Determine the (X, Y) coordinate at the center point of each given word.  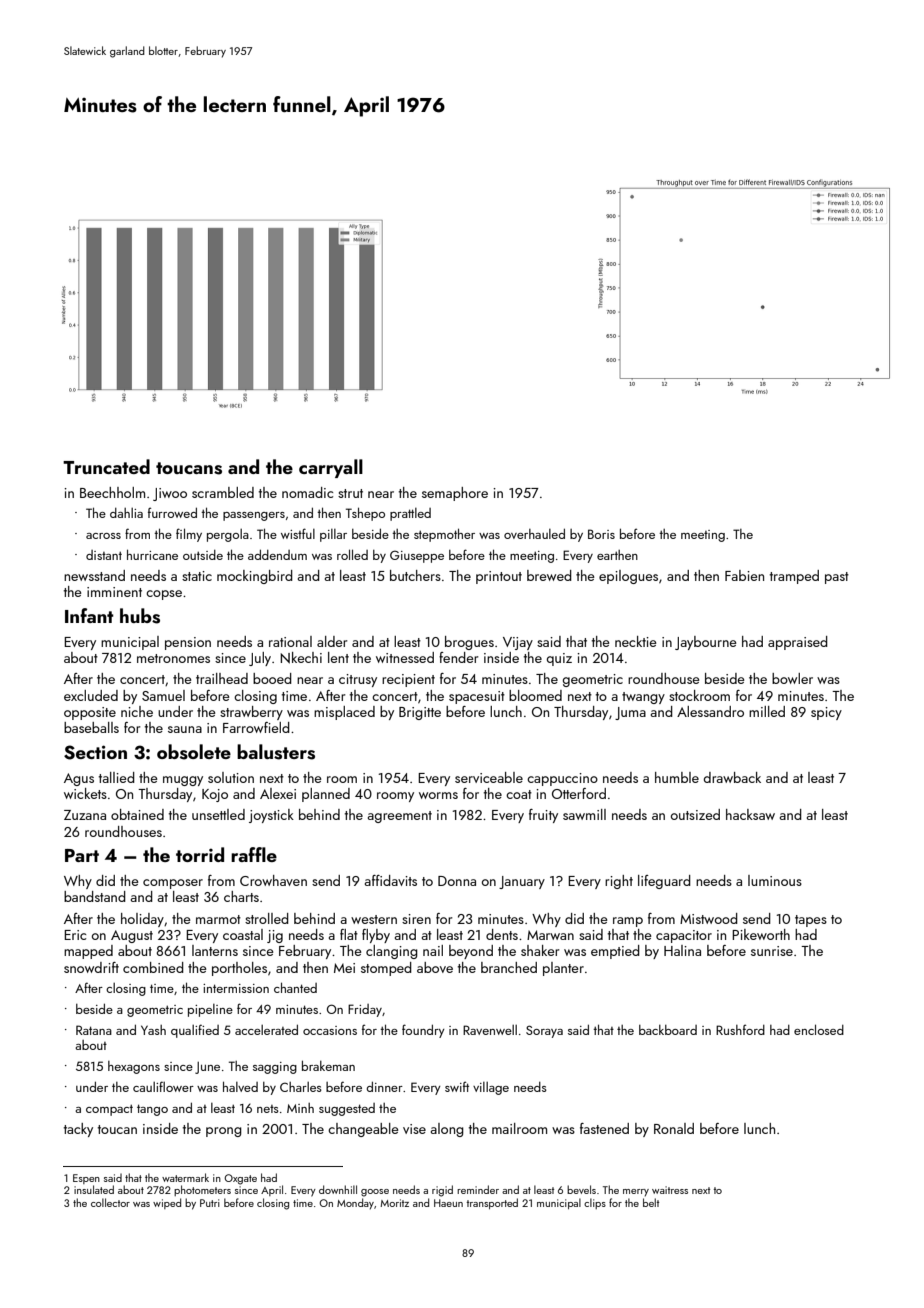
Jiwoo (170, 494)
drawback (732, 777)
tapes (811, 921)
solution (231, 777)
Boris (601, 534)
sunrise (772, 951)
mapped (88, 952)
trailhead (222, 678)
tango (152, 1110)
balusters (276, 752)
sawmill (584, 814)
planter (563, 969)
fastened (604, 1128)
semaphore (455, 494)
